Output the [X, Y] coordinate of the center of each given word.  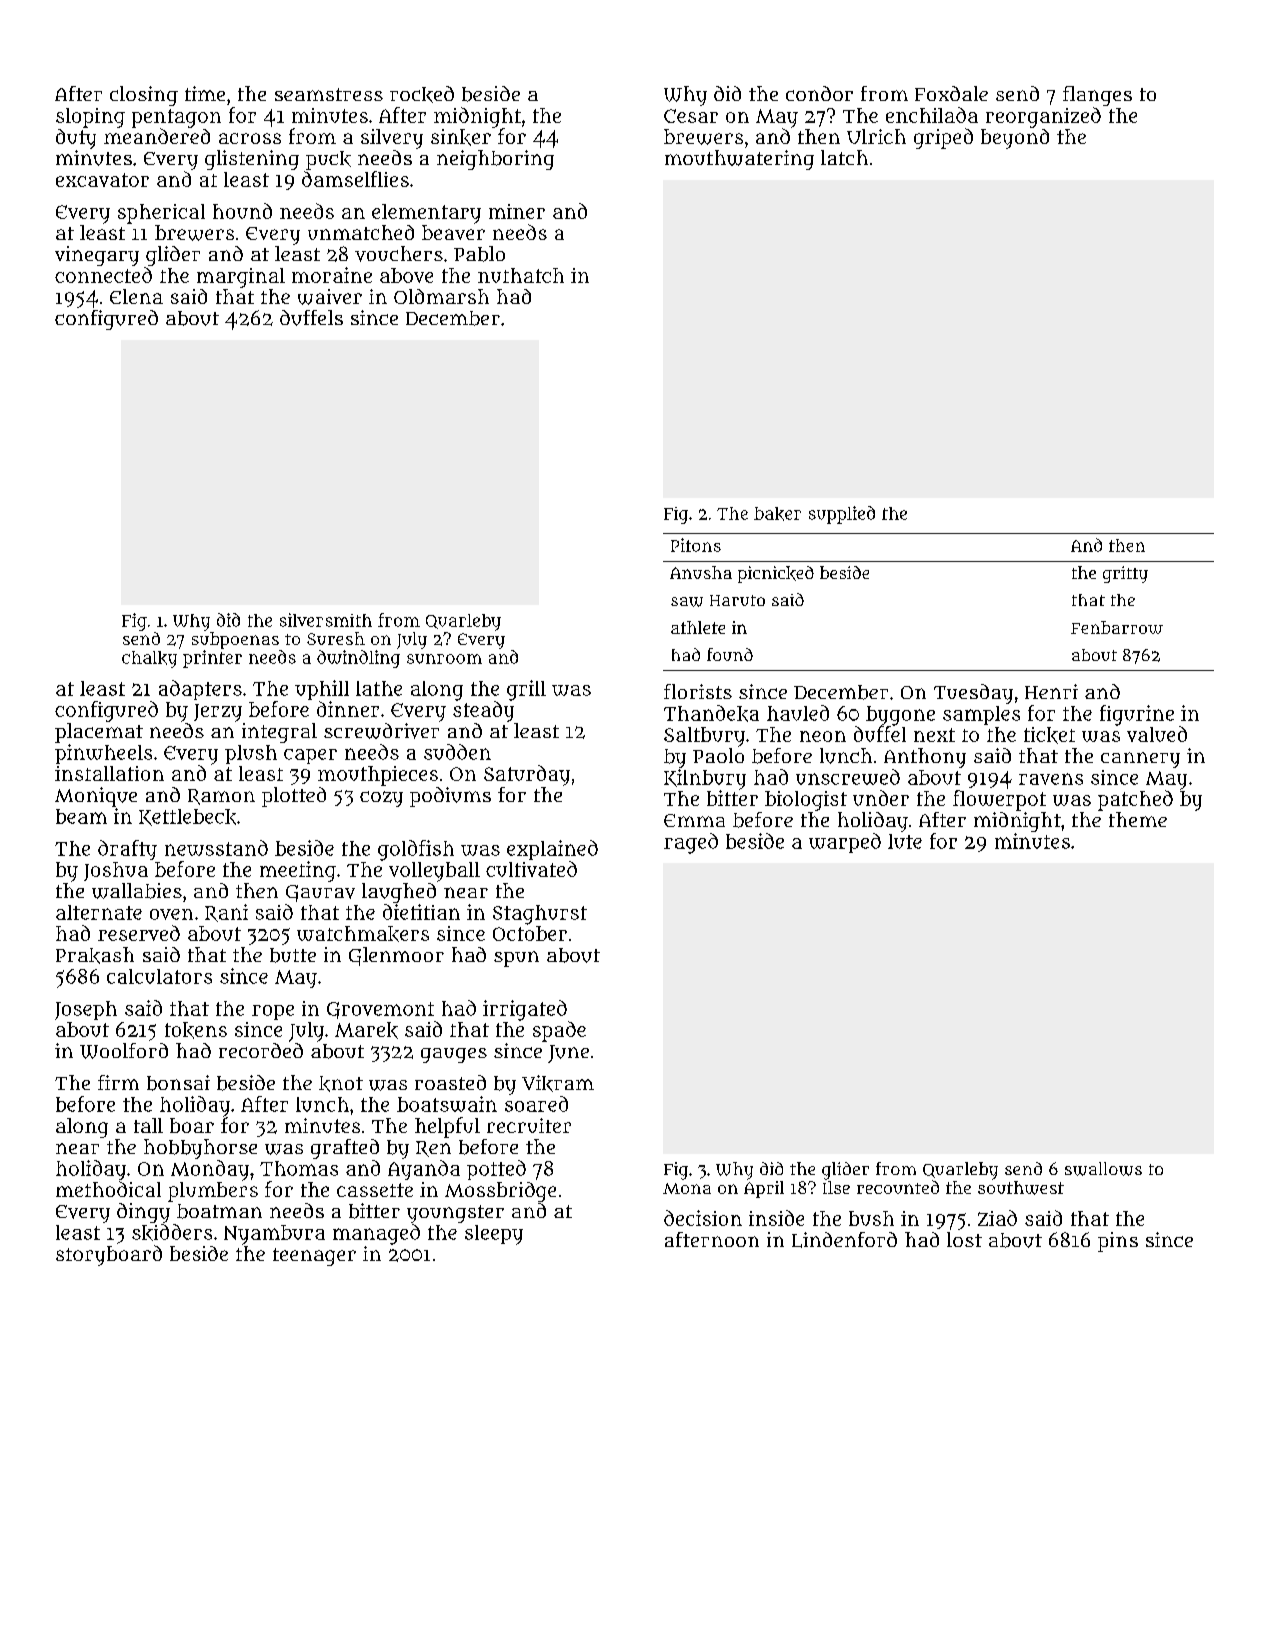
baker [777, 514]
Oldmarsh [441, 296]
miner [517, 211]
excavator [102, 180]
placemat [99, 733]
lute [905, 841]
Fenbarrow [1117, 627]
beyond [1015, 139]
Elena [136, 296]
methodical [108, 1189]
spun [516, 959]
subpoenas [235, 640]
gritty [1125, 574]
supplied [842, 515]
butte [293, 955]
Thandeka [711, 713]
